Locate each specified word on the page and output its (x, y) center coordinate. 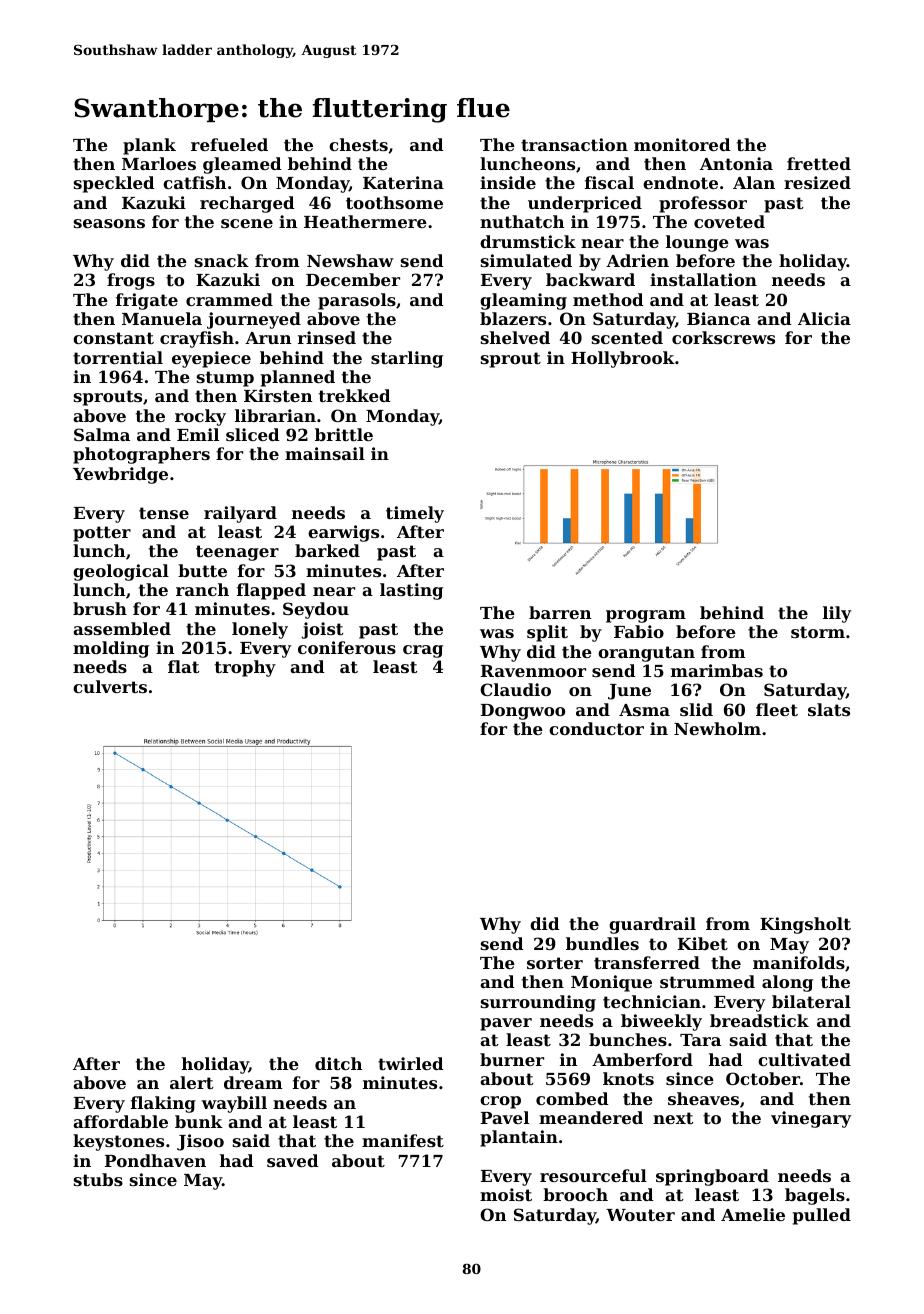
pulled (822, 1216)
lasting (411, 591)
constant (113, 338)
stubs (98, 1179)
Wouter (640, 1215)
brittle (344, 434)
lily (837, 614)
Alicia (824, 318)
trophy (245, 668)
